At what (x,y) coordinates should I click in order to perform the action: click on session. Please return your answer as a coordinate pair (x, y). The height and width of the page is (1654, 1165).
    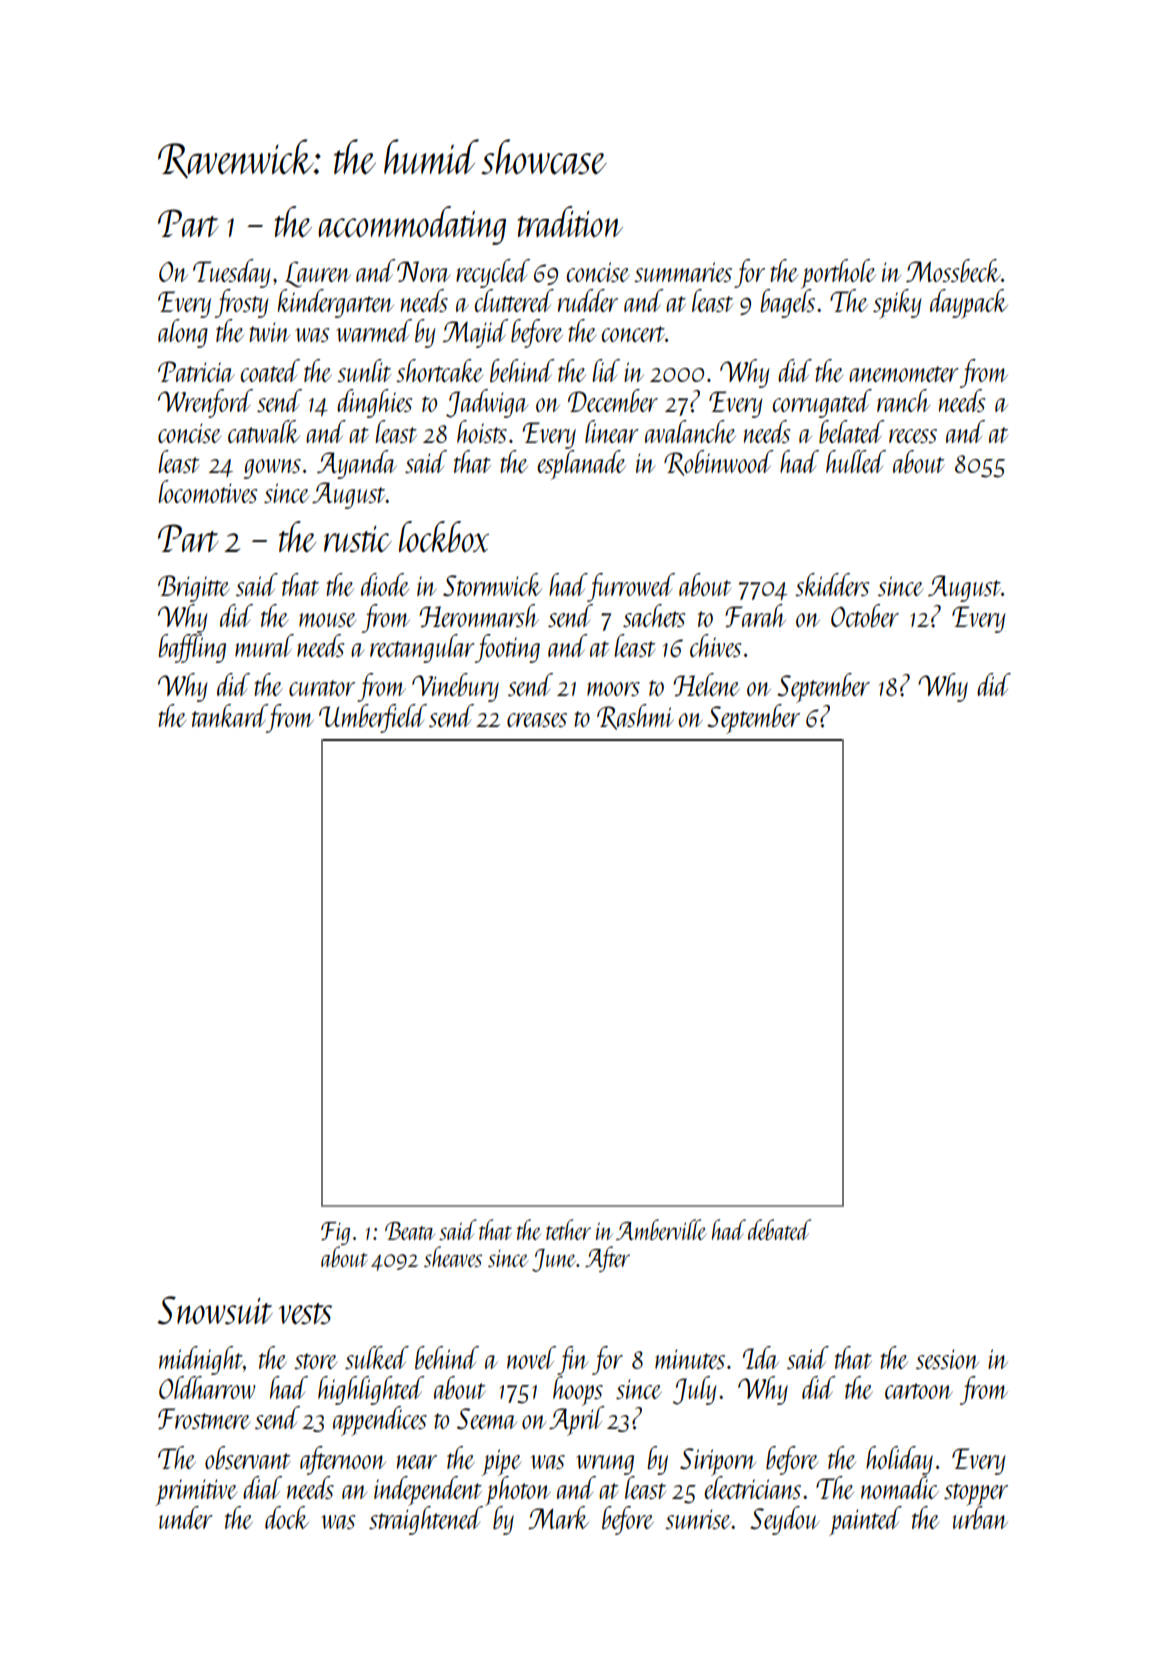
    Looking at the image, I should click on (947, 1359).
